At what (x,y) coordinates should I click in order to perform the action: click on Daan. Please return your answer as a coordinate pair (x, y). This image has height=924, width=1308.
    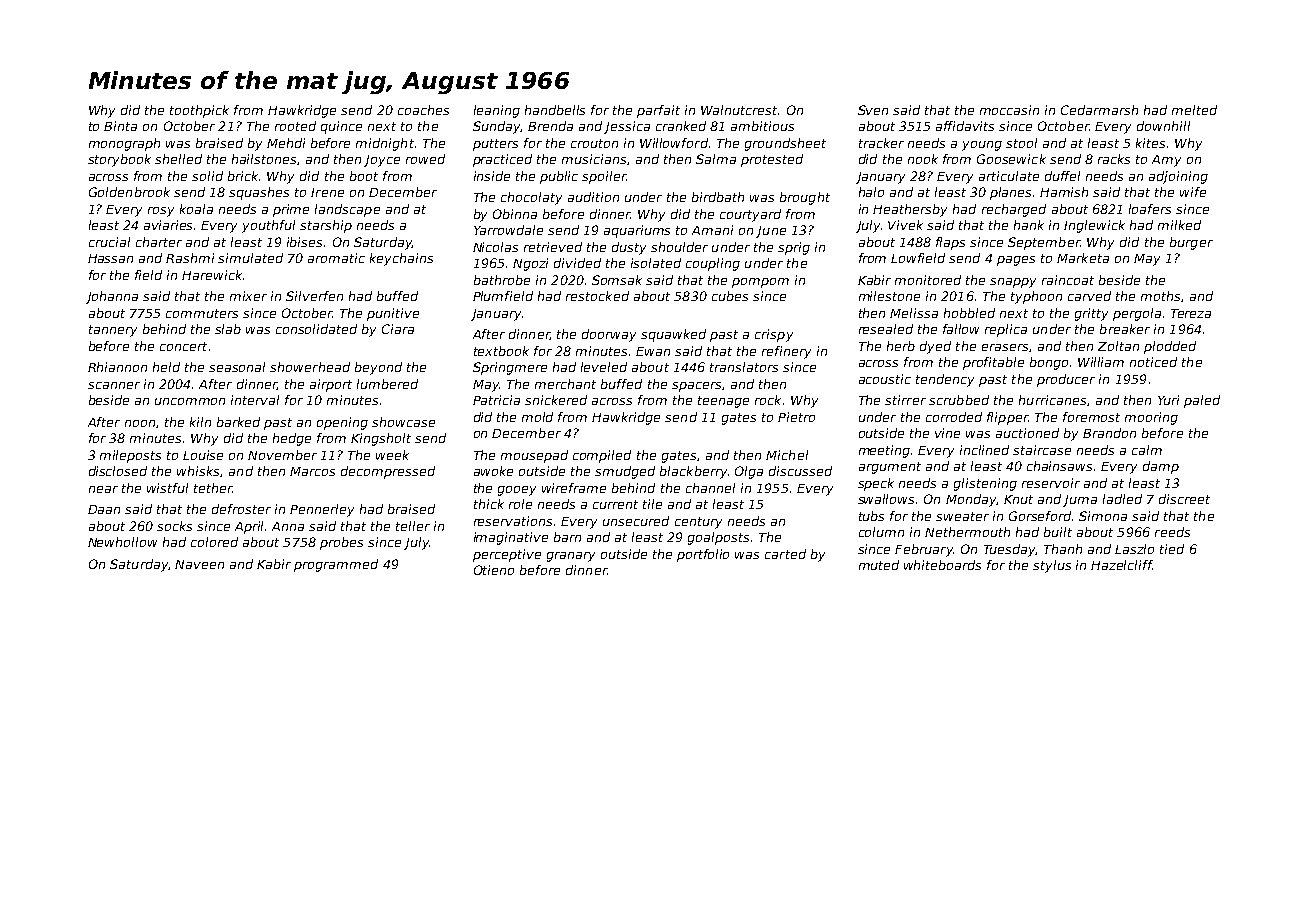
    Looking at the image, I should click on (104, 509).
